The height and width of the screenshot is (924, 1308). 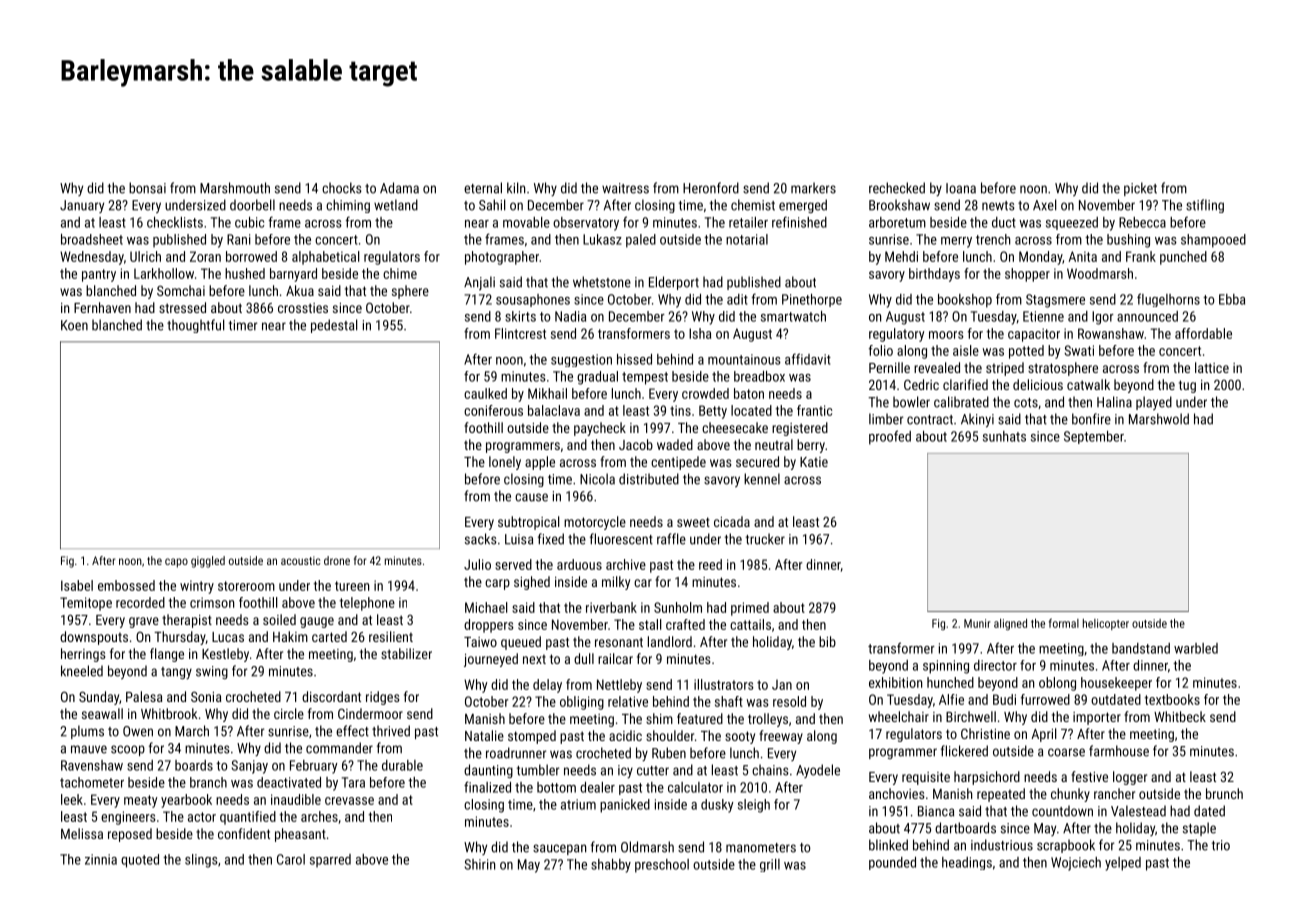 I want to click on Carol, so click(x=291, y=859).
